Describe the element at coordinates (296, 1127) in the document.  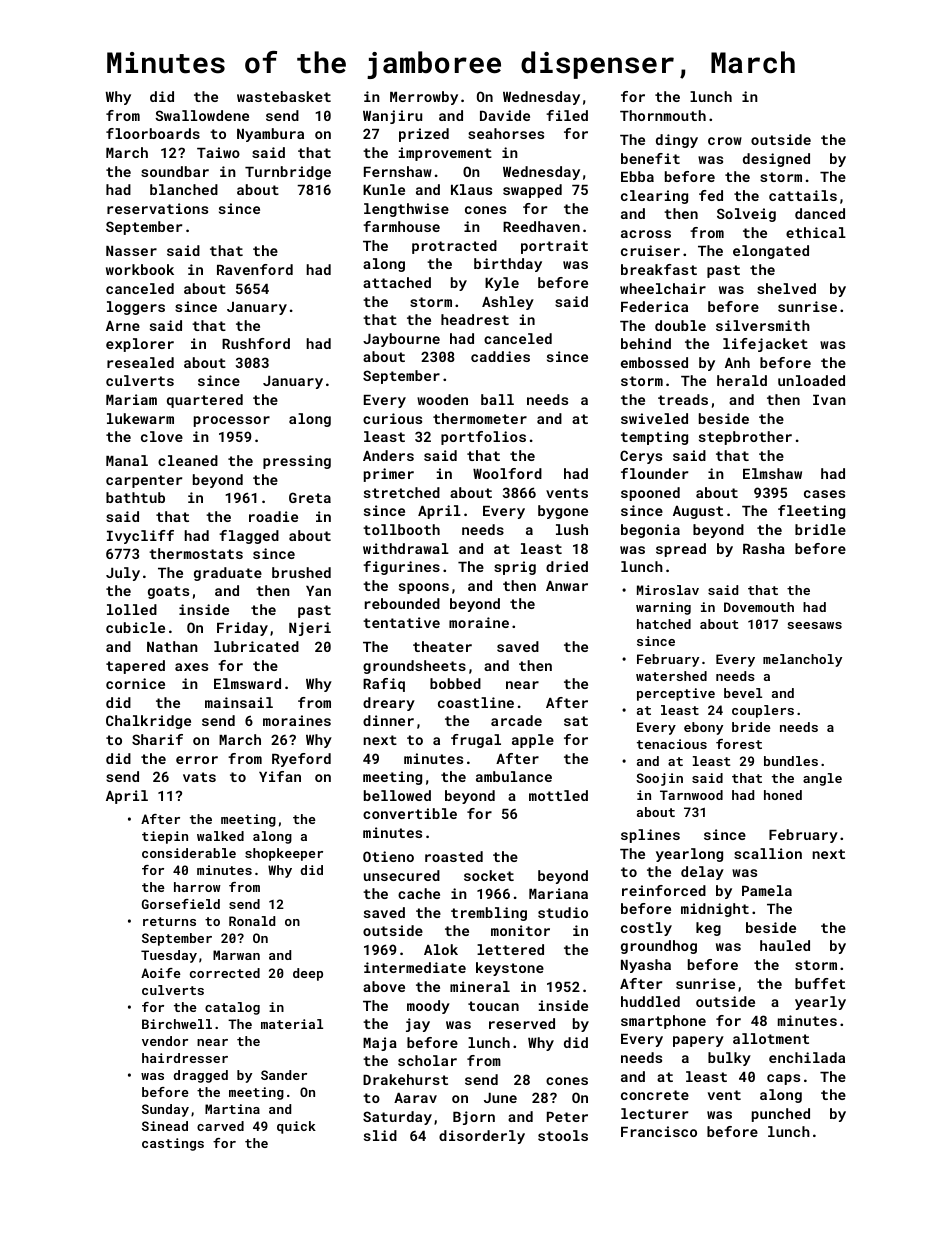
I see `quick` at that location.
